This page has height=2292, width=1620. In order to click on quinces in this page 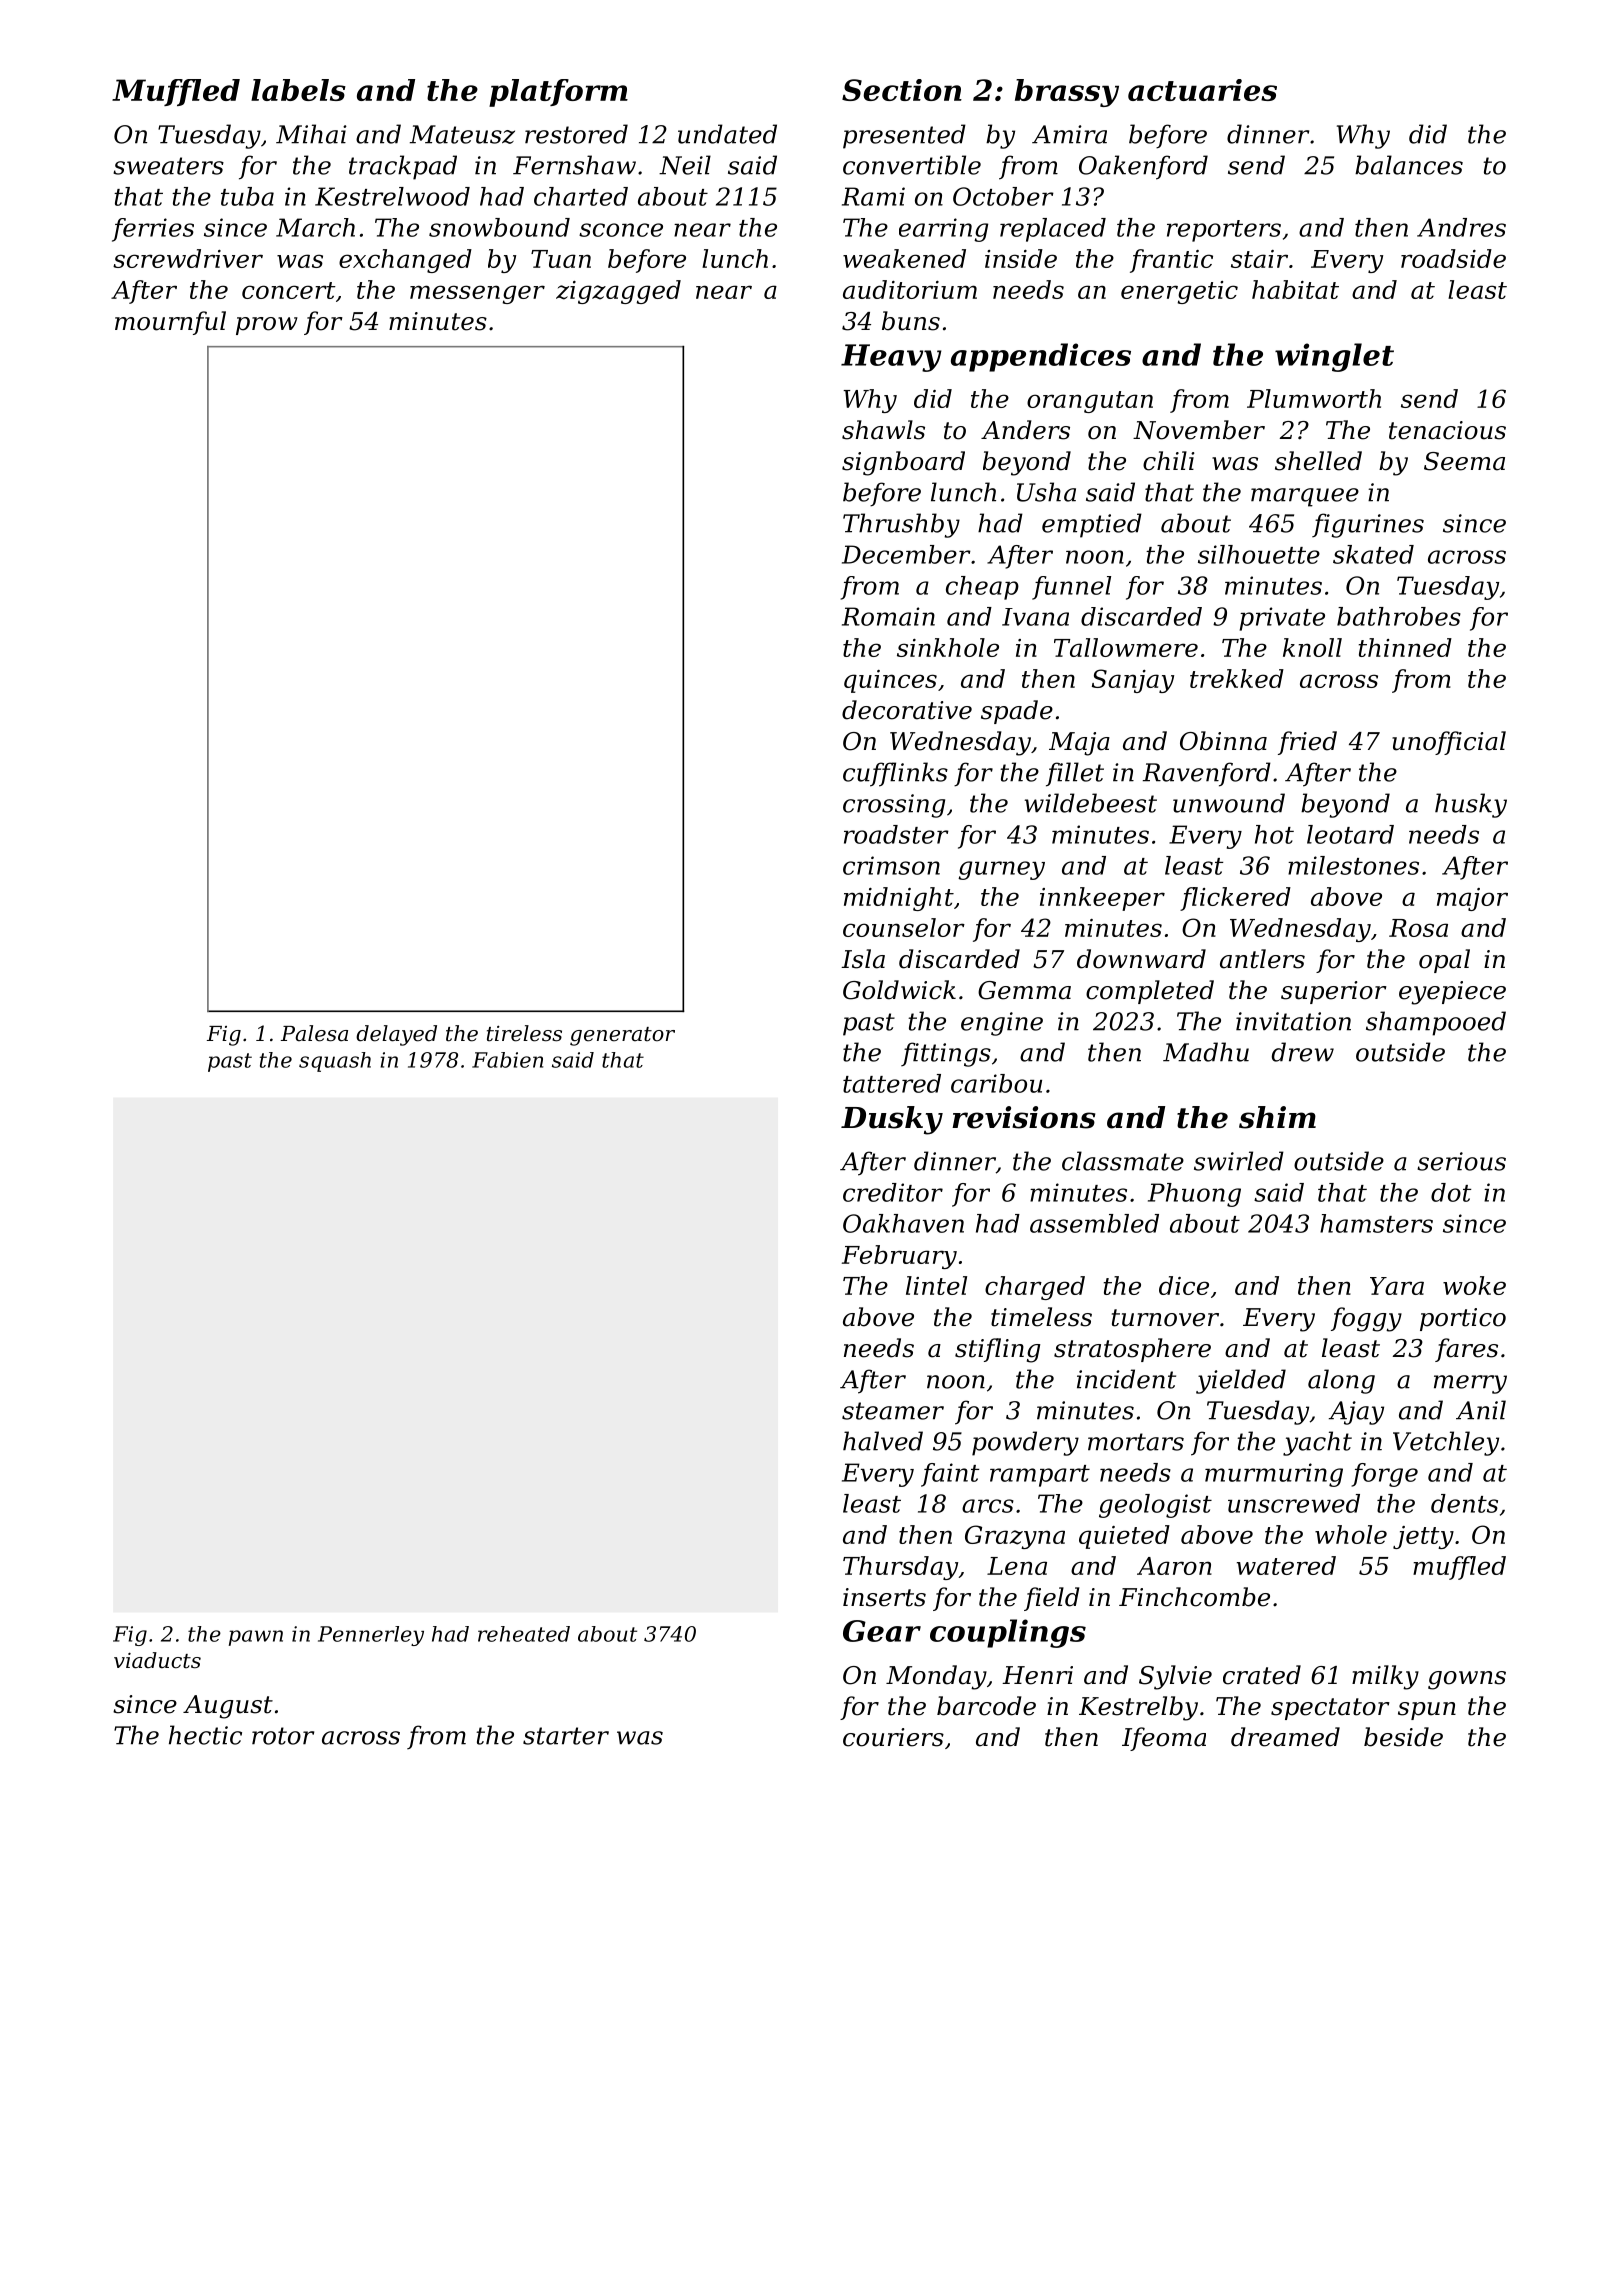, I will do `click(890, 681)`.
